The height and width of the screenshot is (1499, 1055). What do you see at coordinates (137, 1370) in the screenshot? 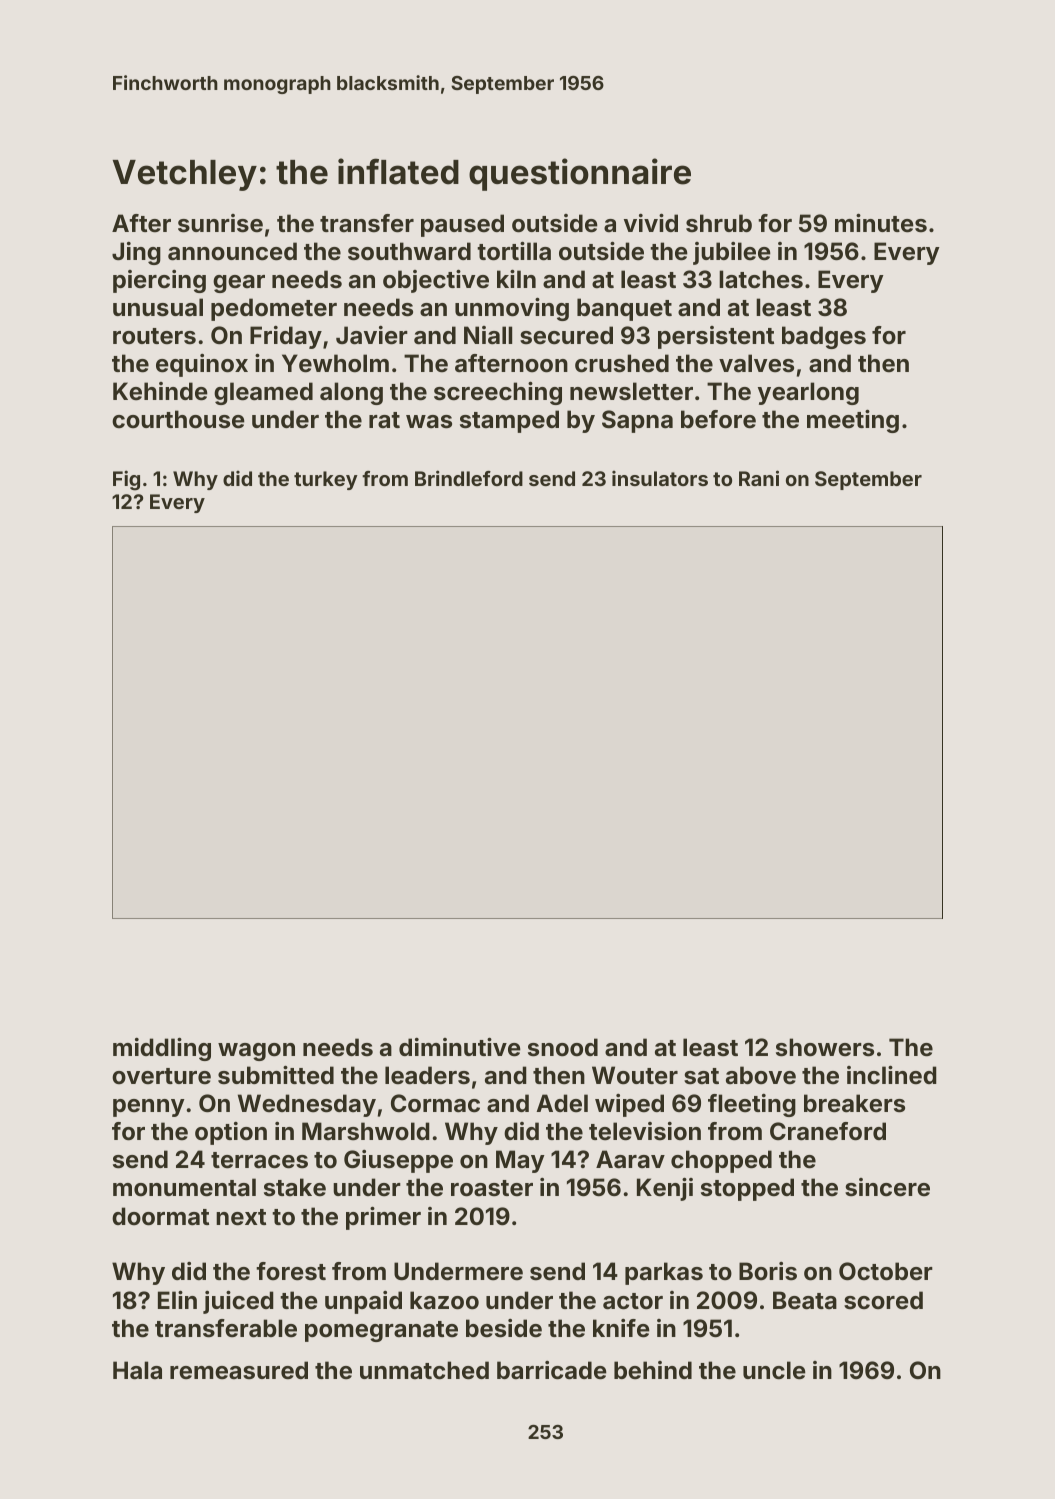
I see `Hala` at bounding box center [137, 1370].
